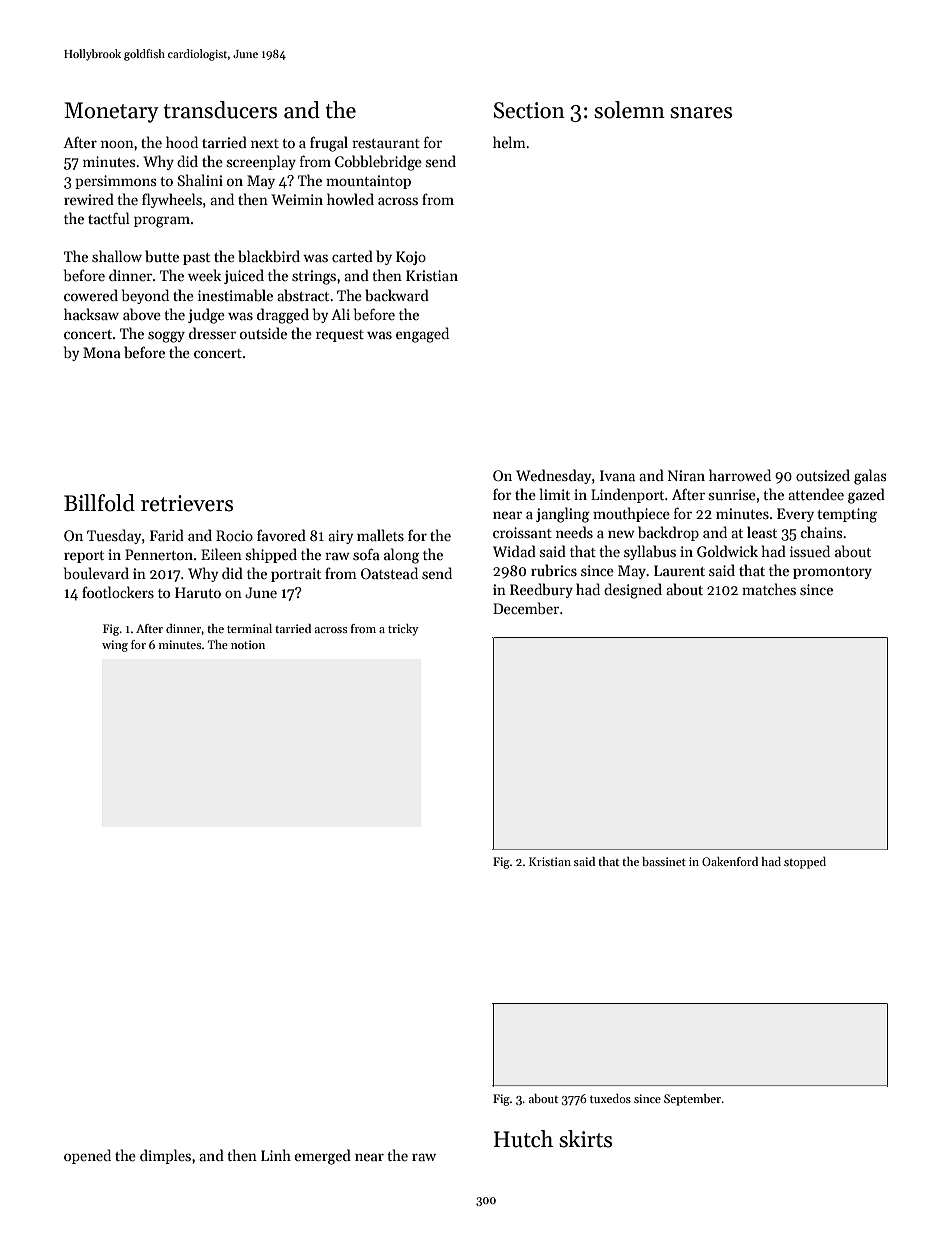 Image resolution: width=952 pixels, height=1233 pixels. What do you see at coordinates (117, 144) in the screenshot?
I see `noon` at bounding box center [117, 144].
